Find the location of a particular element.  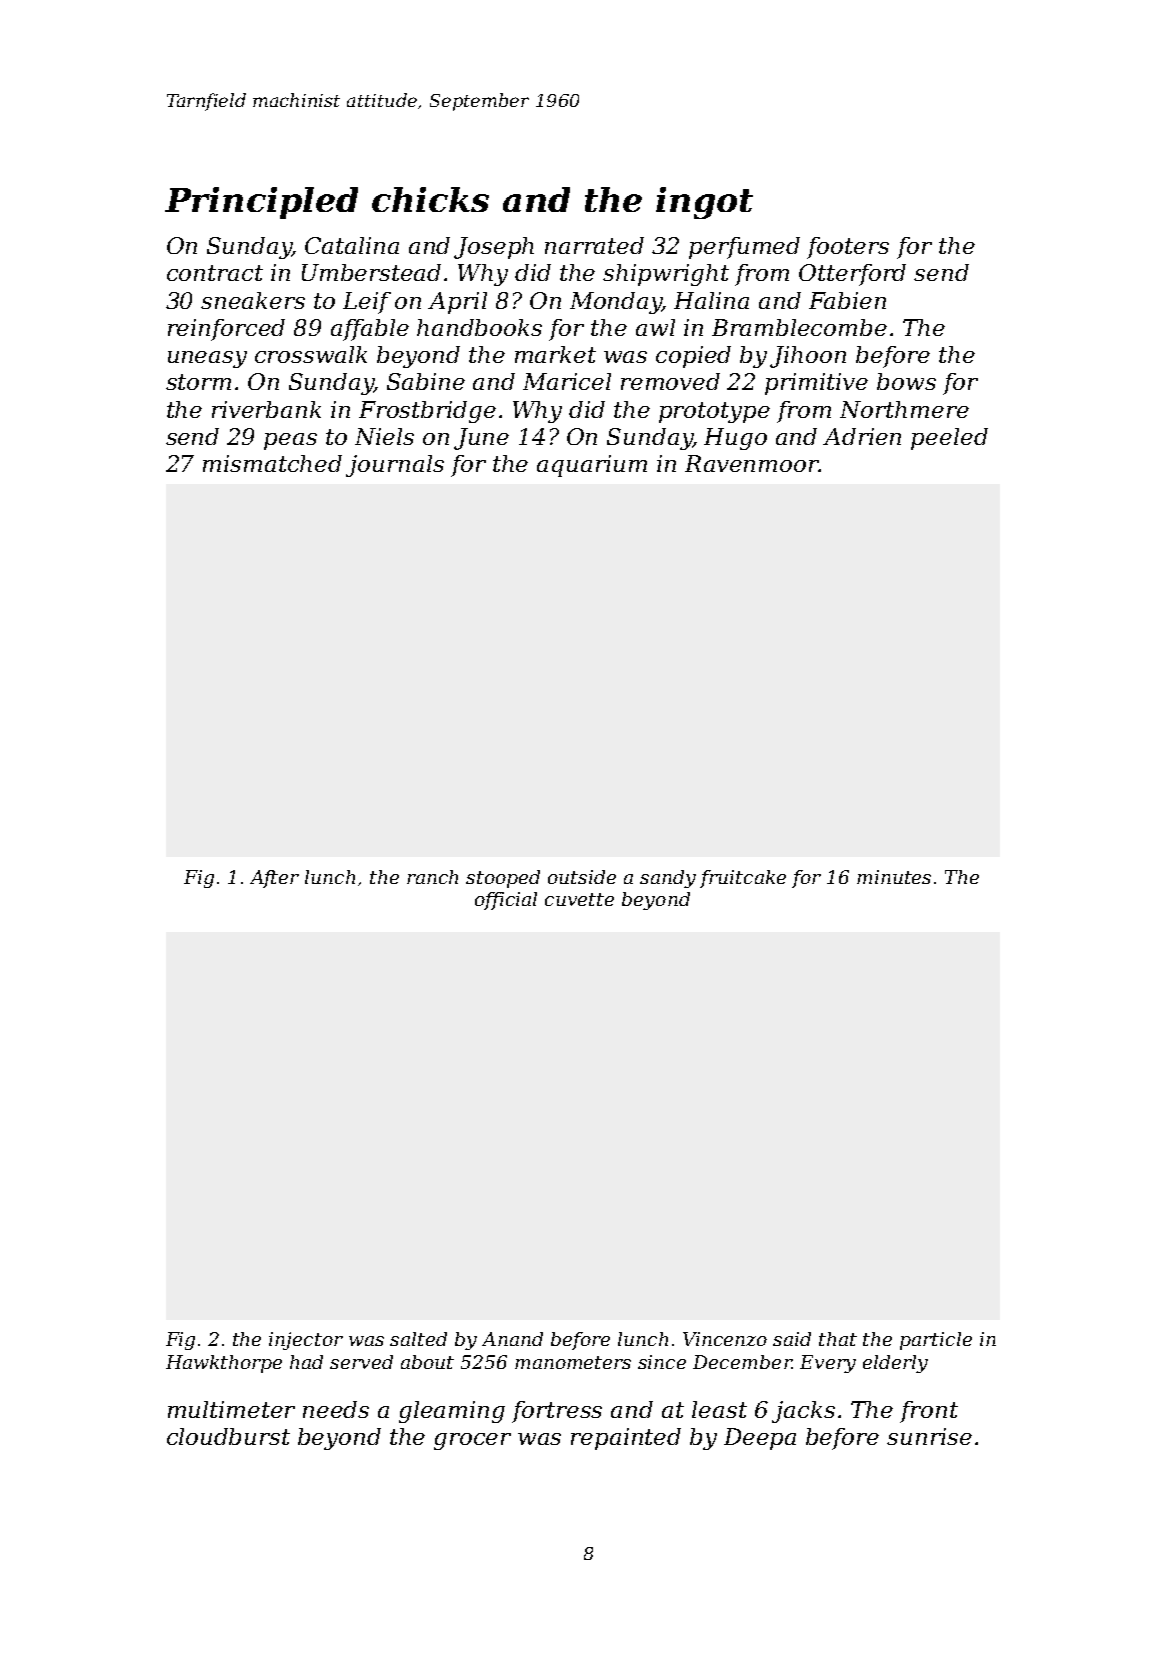

ranch is located at coordinates (432, 877).
